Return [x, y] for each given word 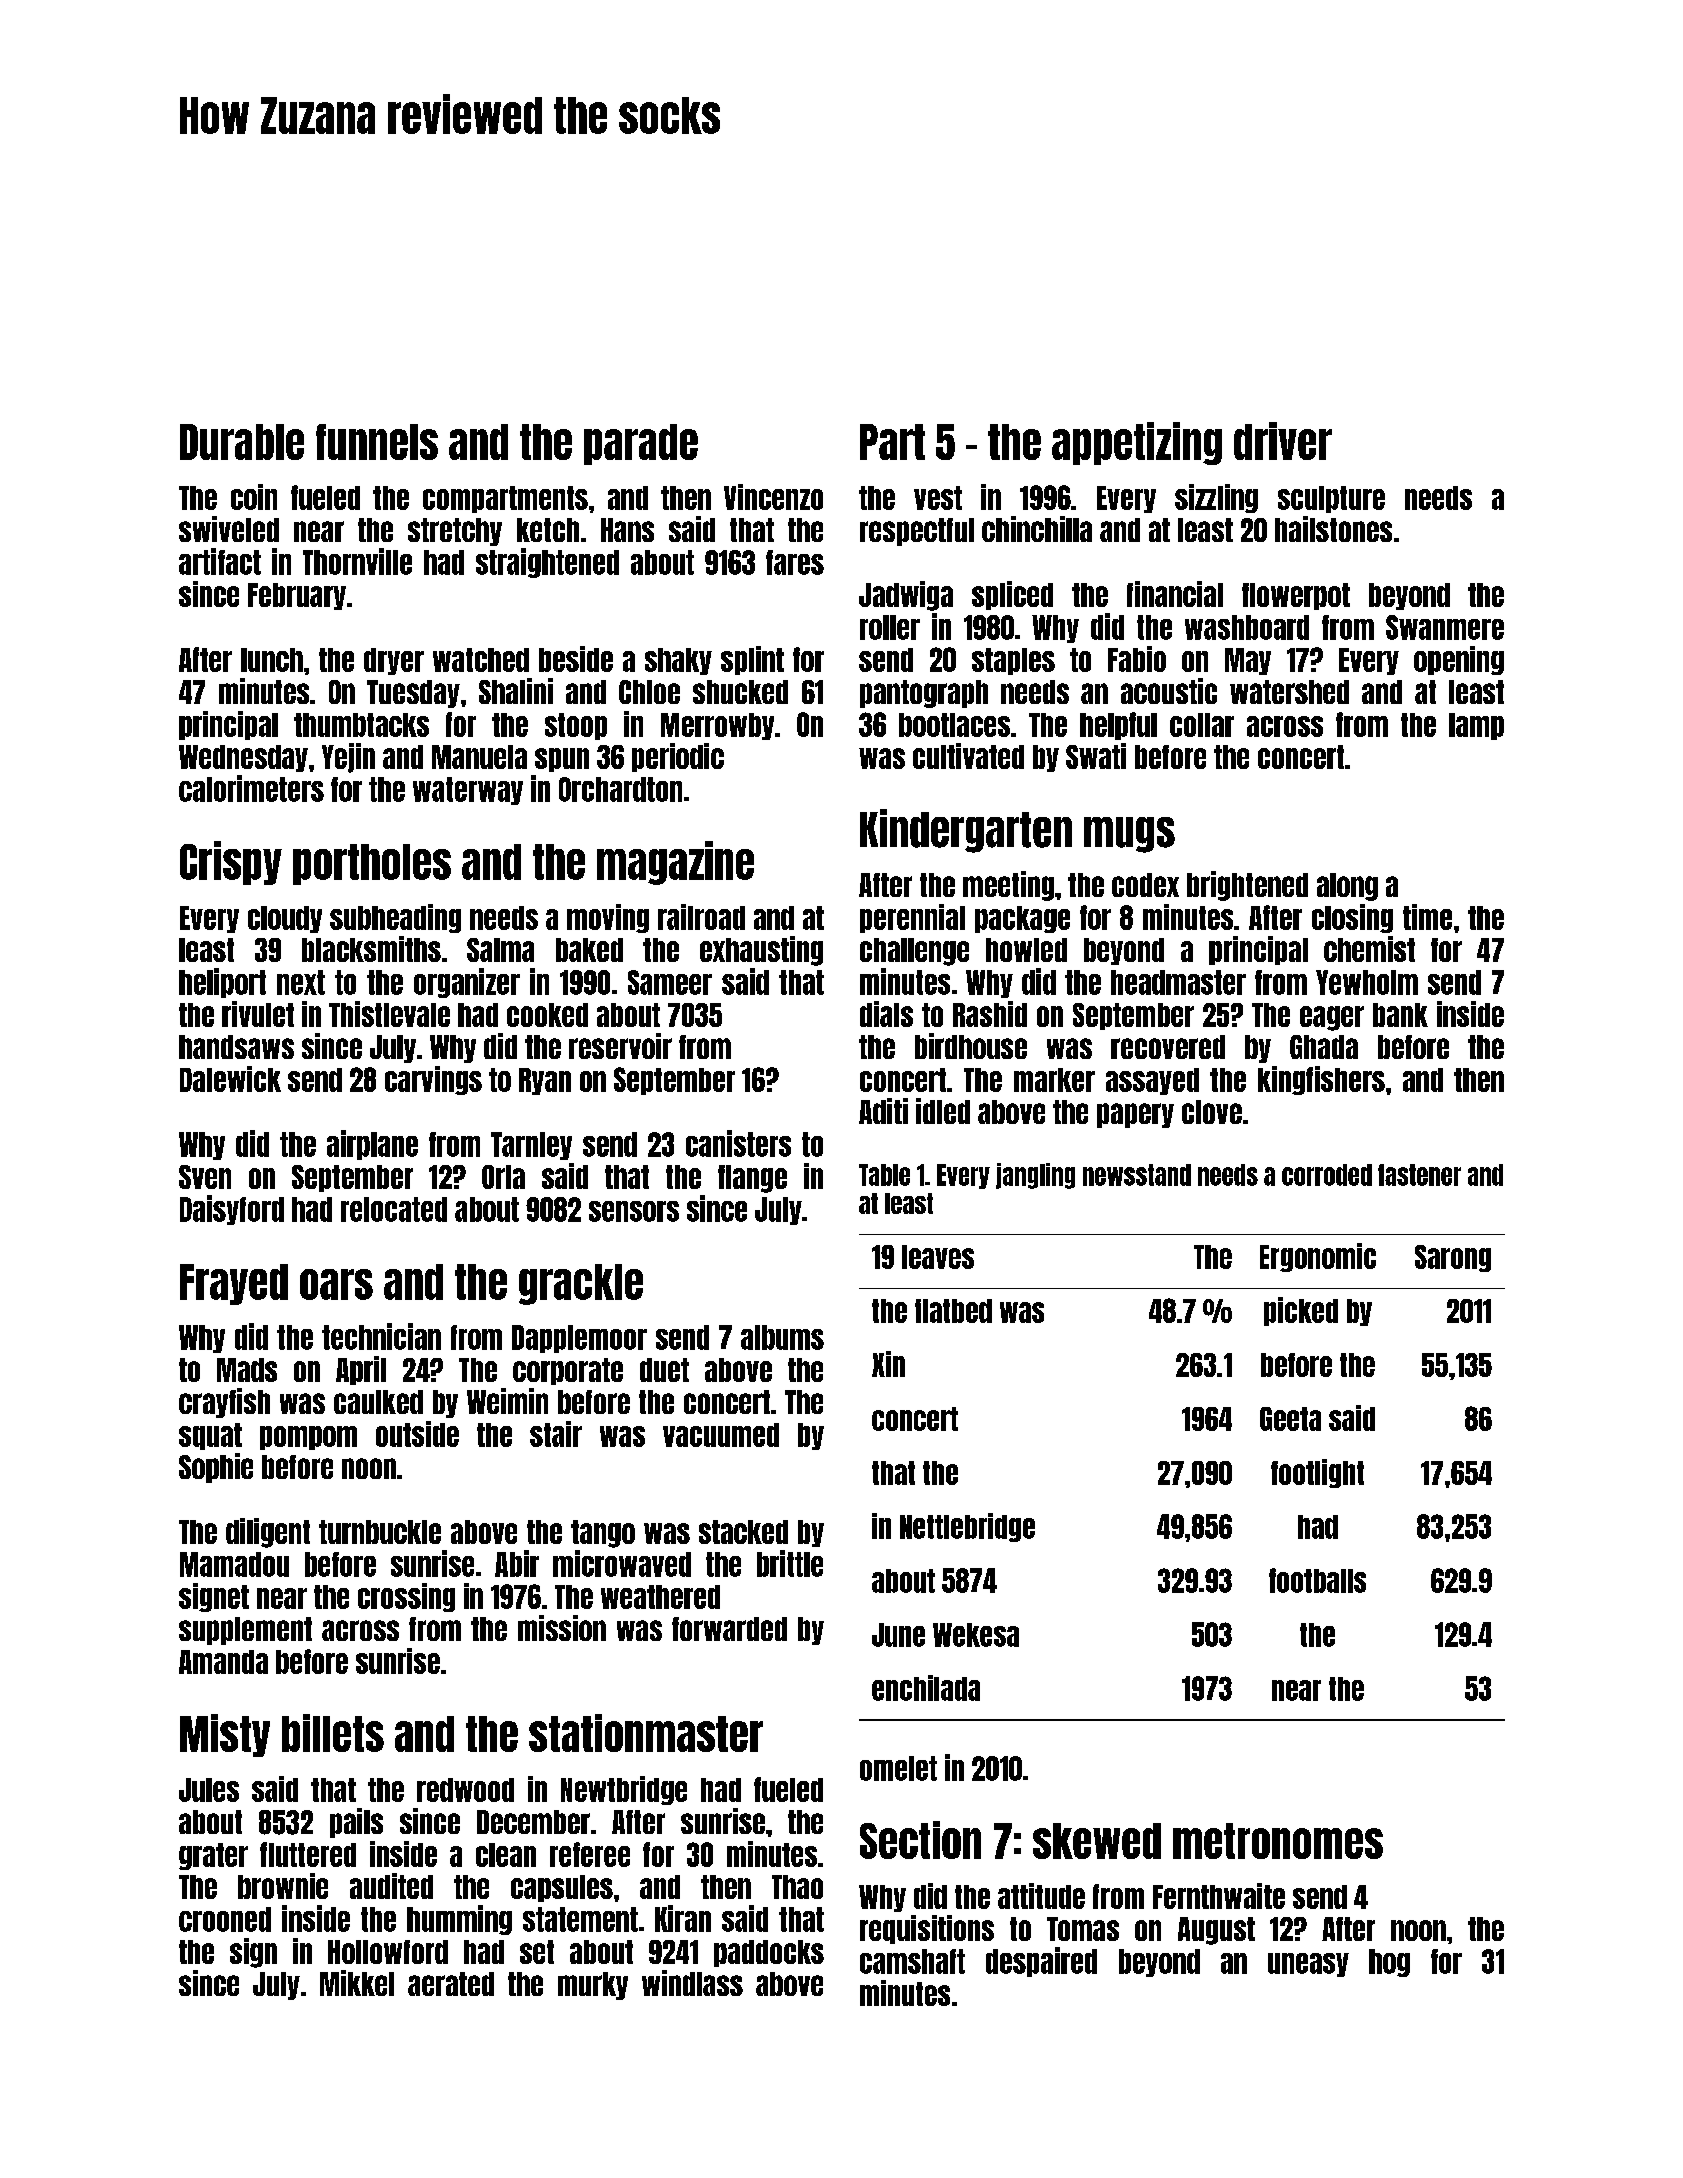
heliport [222, 983]
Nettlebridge [967, 1527]
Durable [242, 442]
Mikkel [357, 1983]
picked [1301, 1311]
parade [641, 444]
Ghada [1324, 1047]
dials [886, 1014]
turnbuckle [380, 1532]
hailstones [1333, 529]
